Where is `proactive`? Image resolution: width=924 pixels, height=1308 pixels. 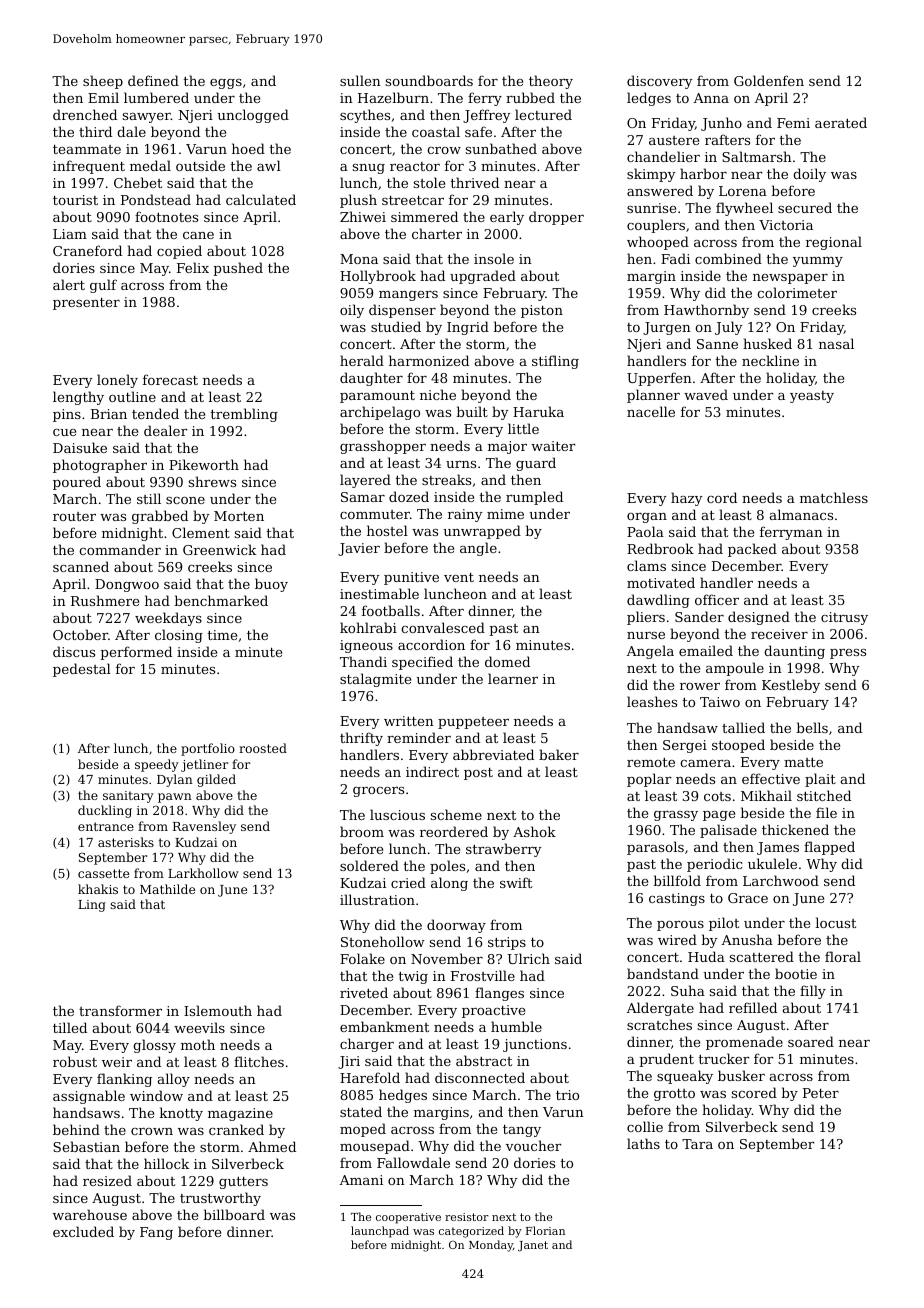 proactive is located at coordinates (493, 1011).
